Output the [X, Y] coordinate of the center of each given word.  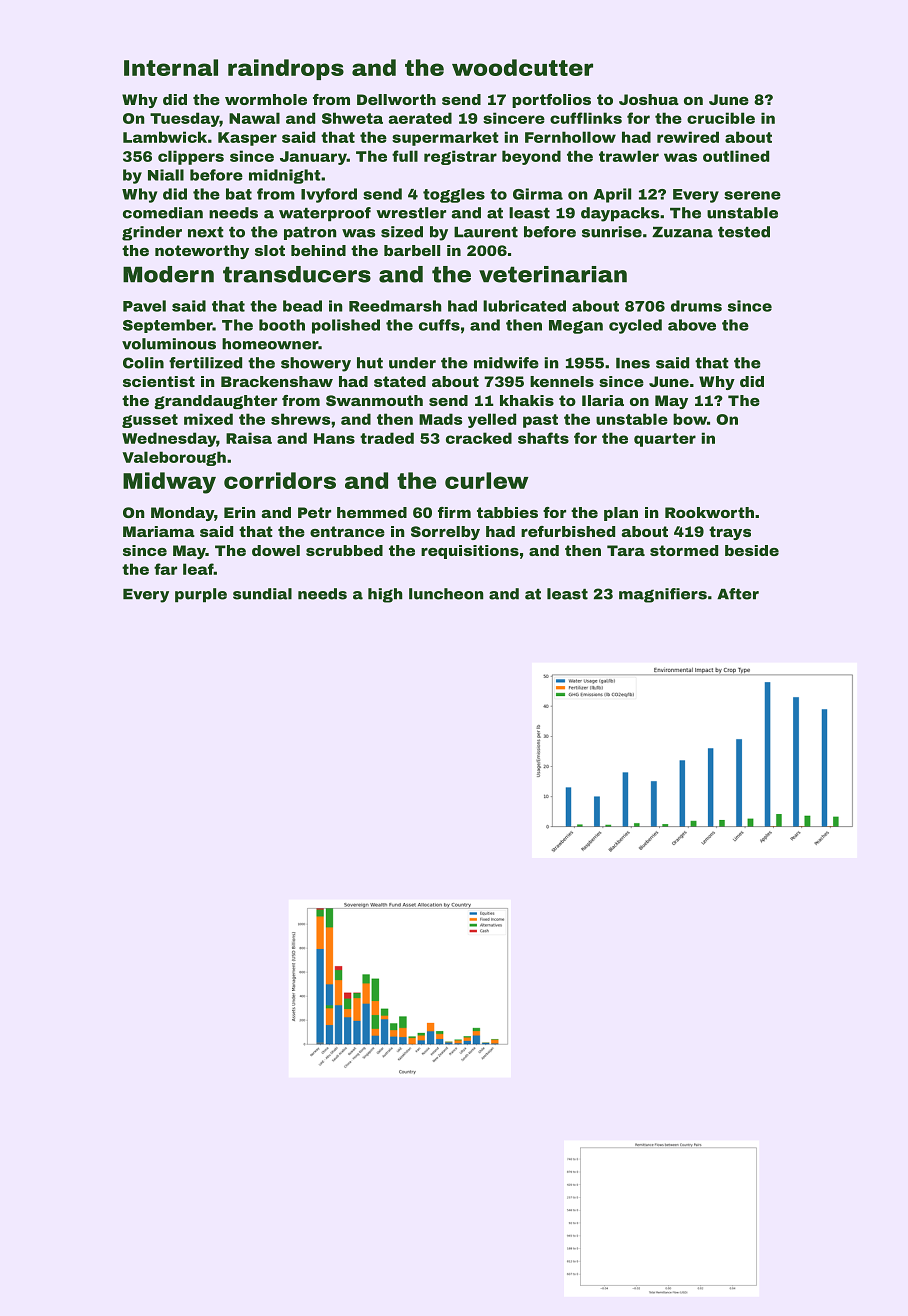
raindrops [286, 69]
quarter [665, 440]
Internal [171, 67]
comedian [163, 213]
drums [696, 306]
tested [744, 232]
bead [302, 306]
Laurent [486, 232]
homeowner [270, 344]
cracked [479, 438]
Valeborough [174, 458]
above [692, 325]
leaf [198, 569]
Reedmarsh [395, 306]
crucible [721, 118]
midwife [506, 363]
